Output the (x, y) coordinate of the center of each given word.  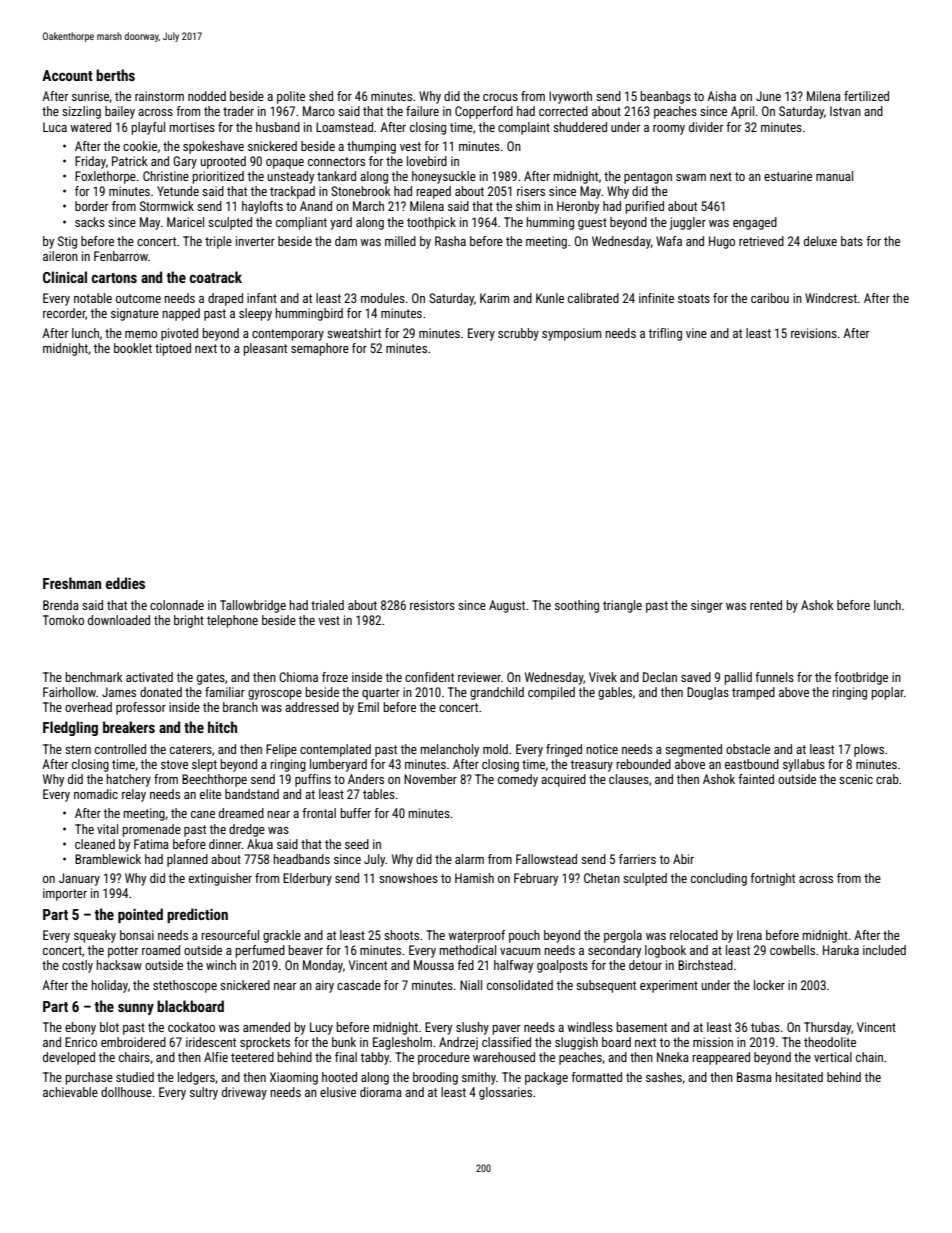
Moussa (434, 965)
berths (115, 75)
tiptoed (173, 349)
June (768, 96)
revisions (814, 333)
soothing (577, 606)
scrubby (518, 334)
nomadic (96, 794)
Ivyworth (570, 97)
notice (602, 749)
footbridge (861, 678)
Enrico (81, 1042)
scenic (856, 779)
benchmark (94, 677)
